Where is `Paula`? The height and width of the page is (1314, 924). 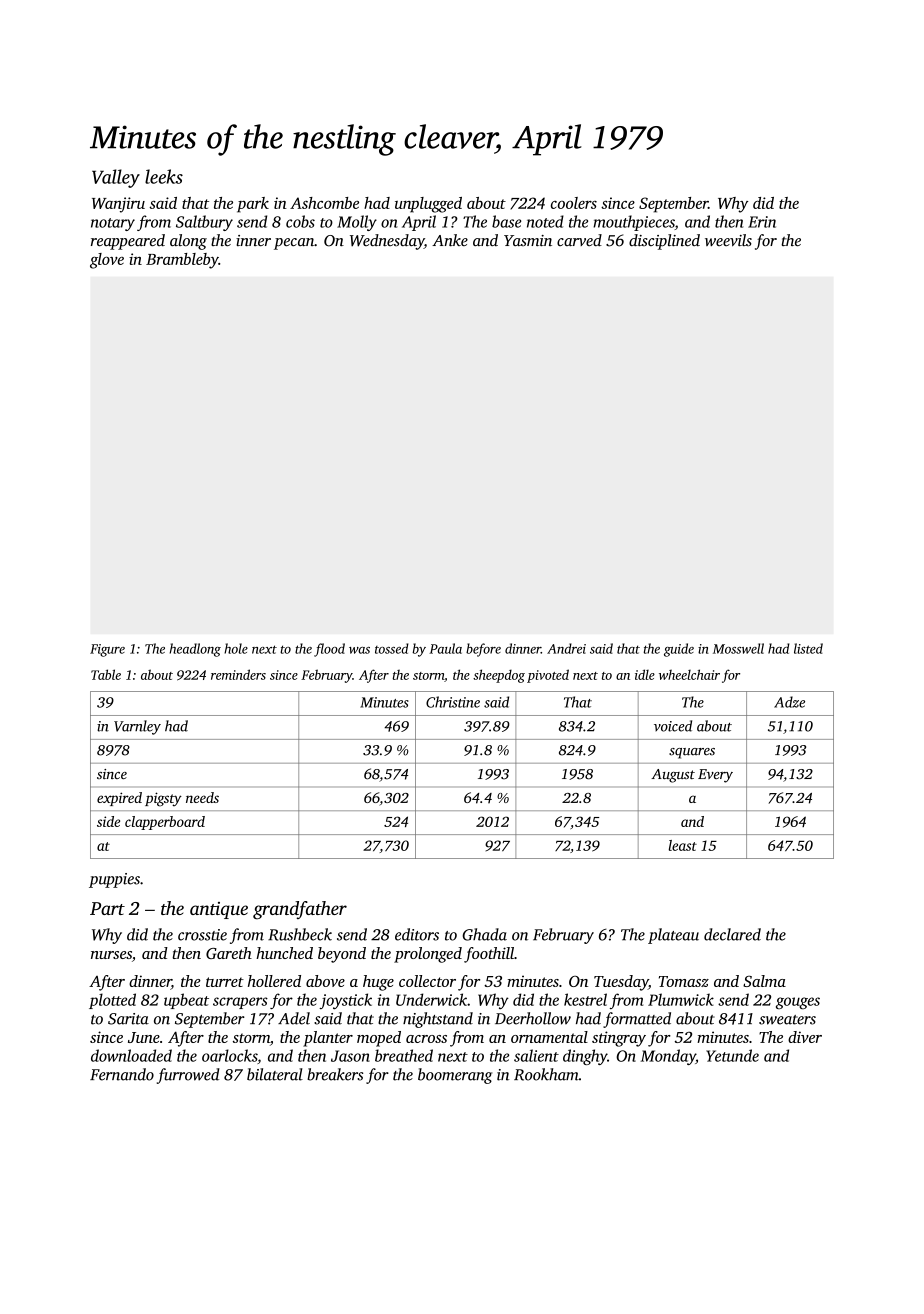 Paula is located at coordinates (445, 648).
